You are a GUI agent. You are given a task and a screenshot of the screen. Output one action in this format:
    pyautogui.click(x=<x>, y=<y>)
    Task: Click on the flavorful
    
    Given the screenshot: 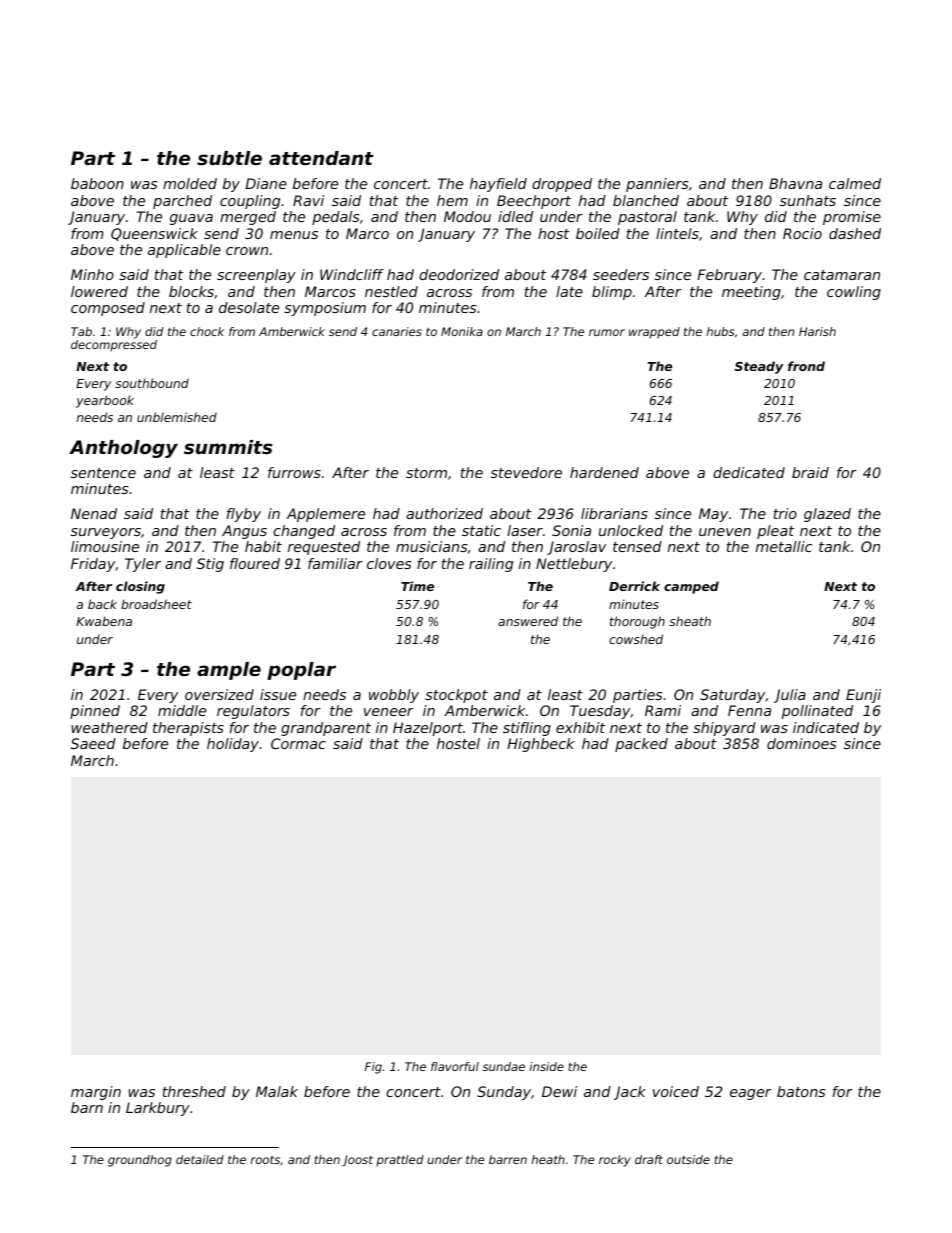 What is the action you would take?
    pyautogui.click(x=455, y=1066)
